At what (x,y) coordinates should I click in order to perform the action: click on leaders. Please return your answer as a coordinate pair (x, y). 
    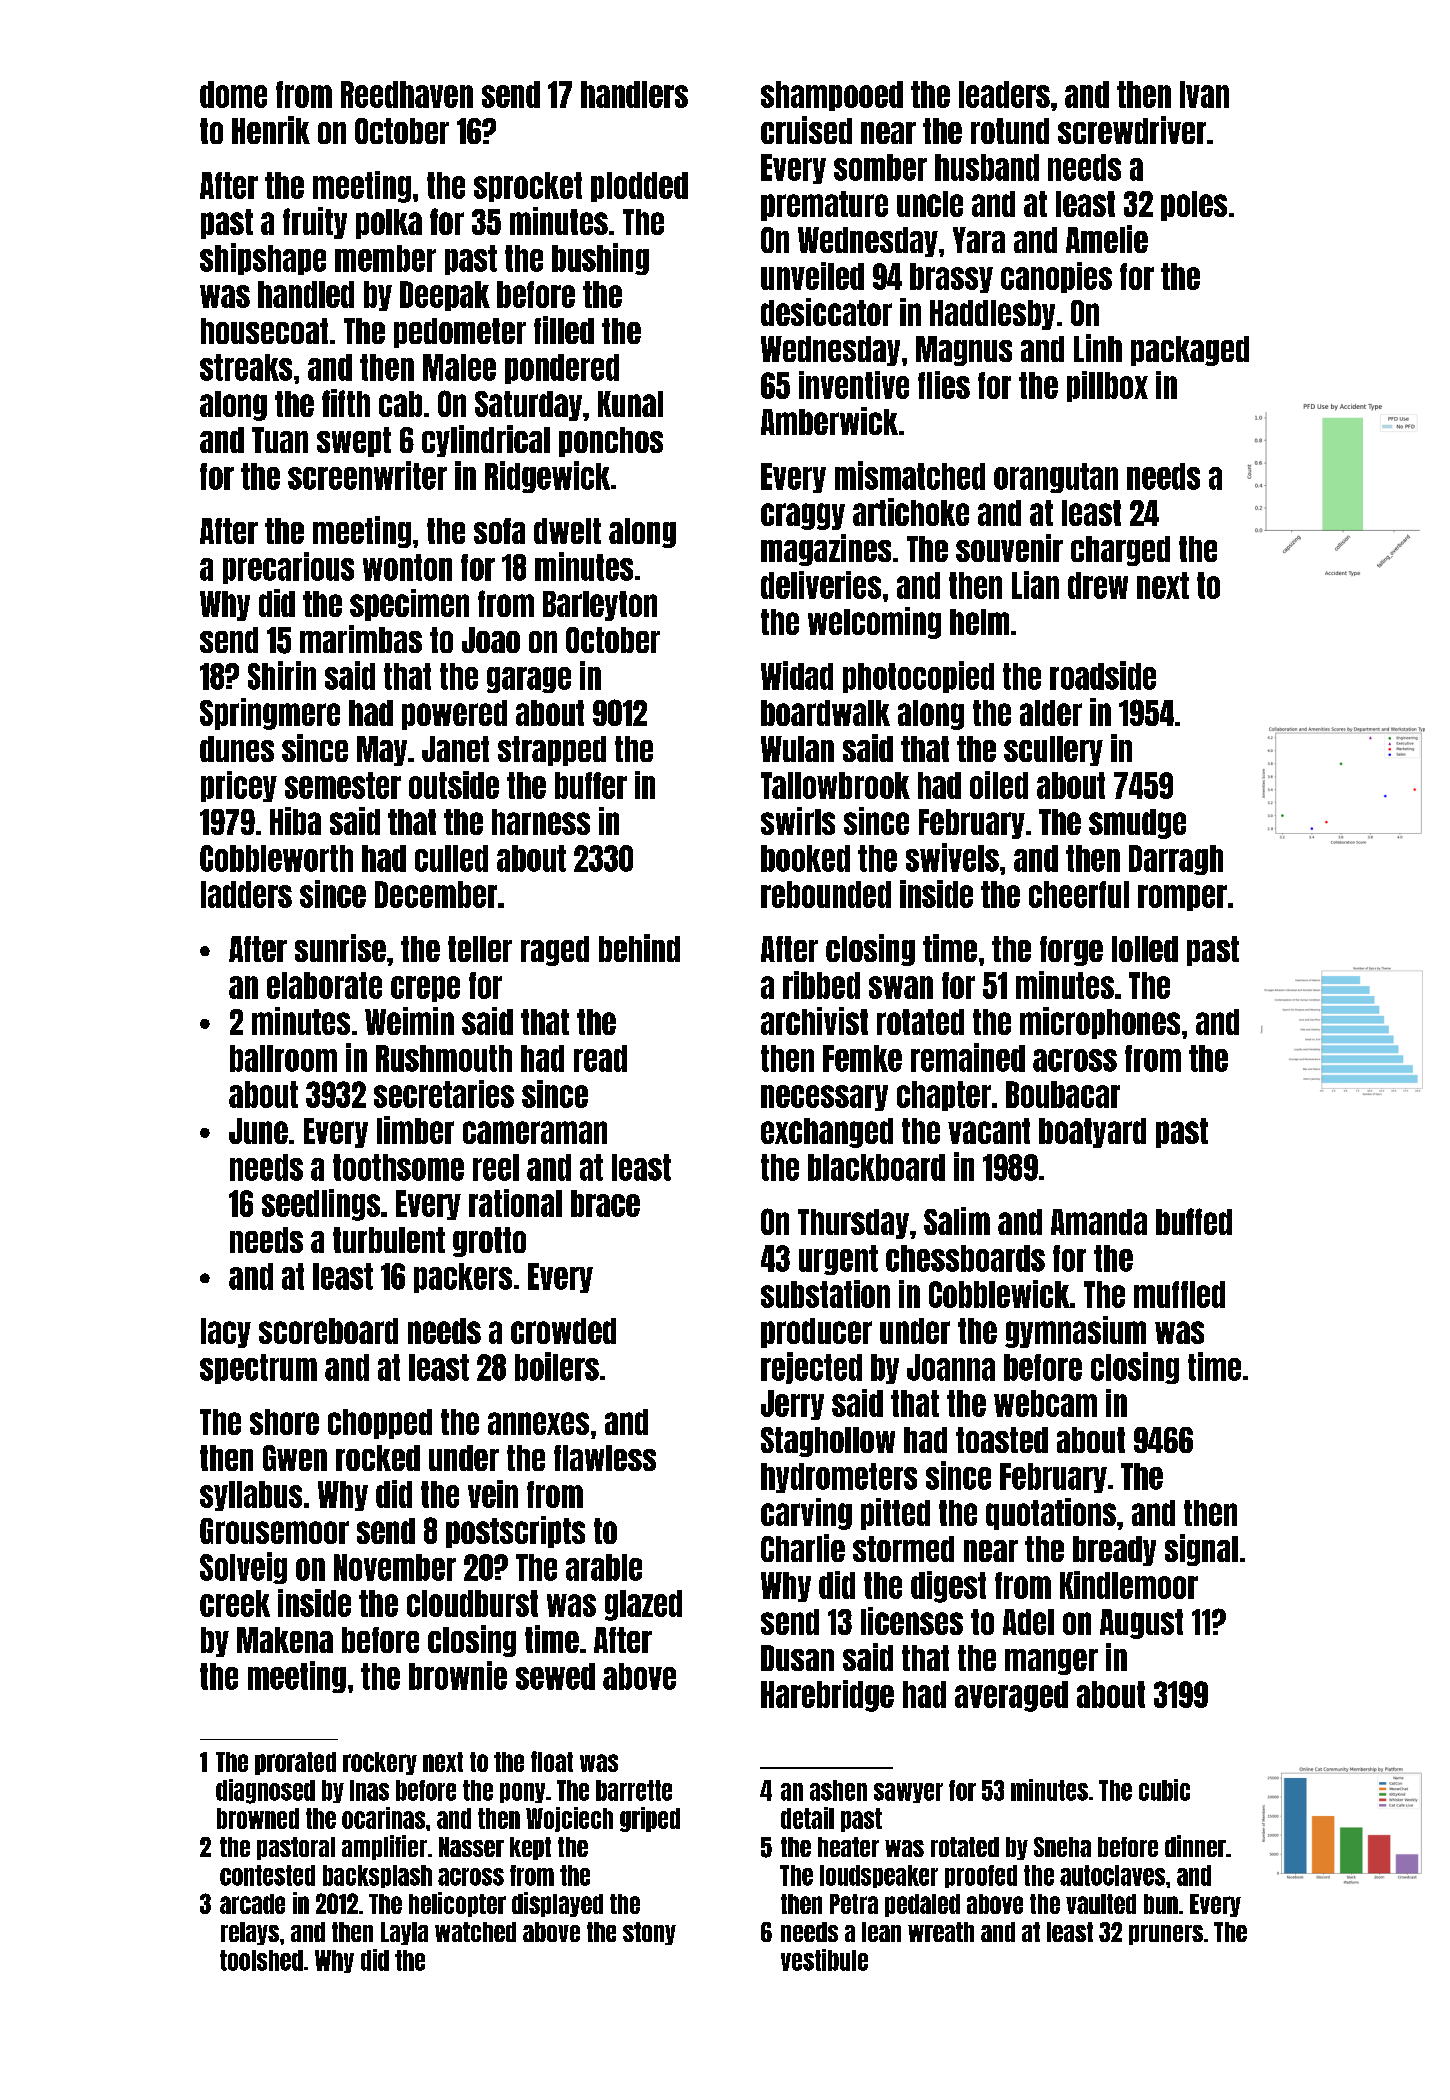
    Looking at the image, I should click on (1004, 94).
